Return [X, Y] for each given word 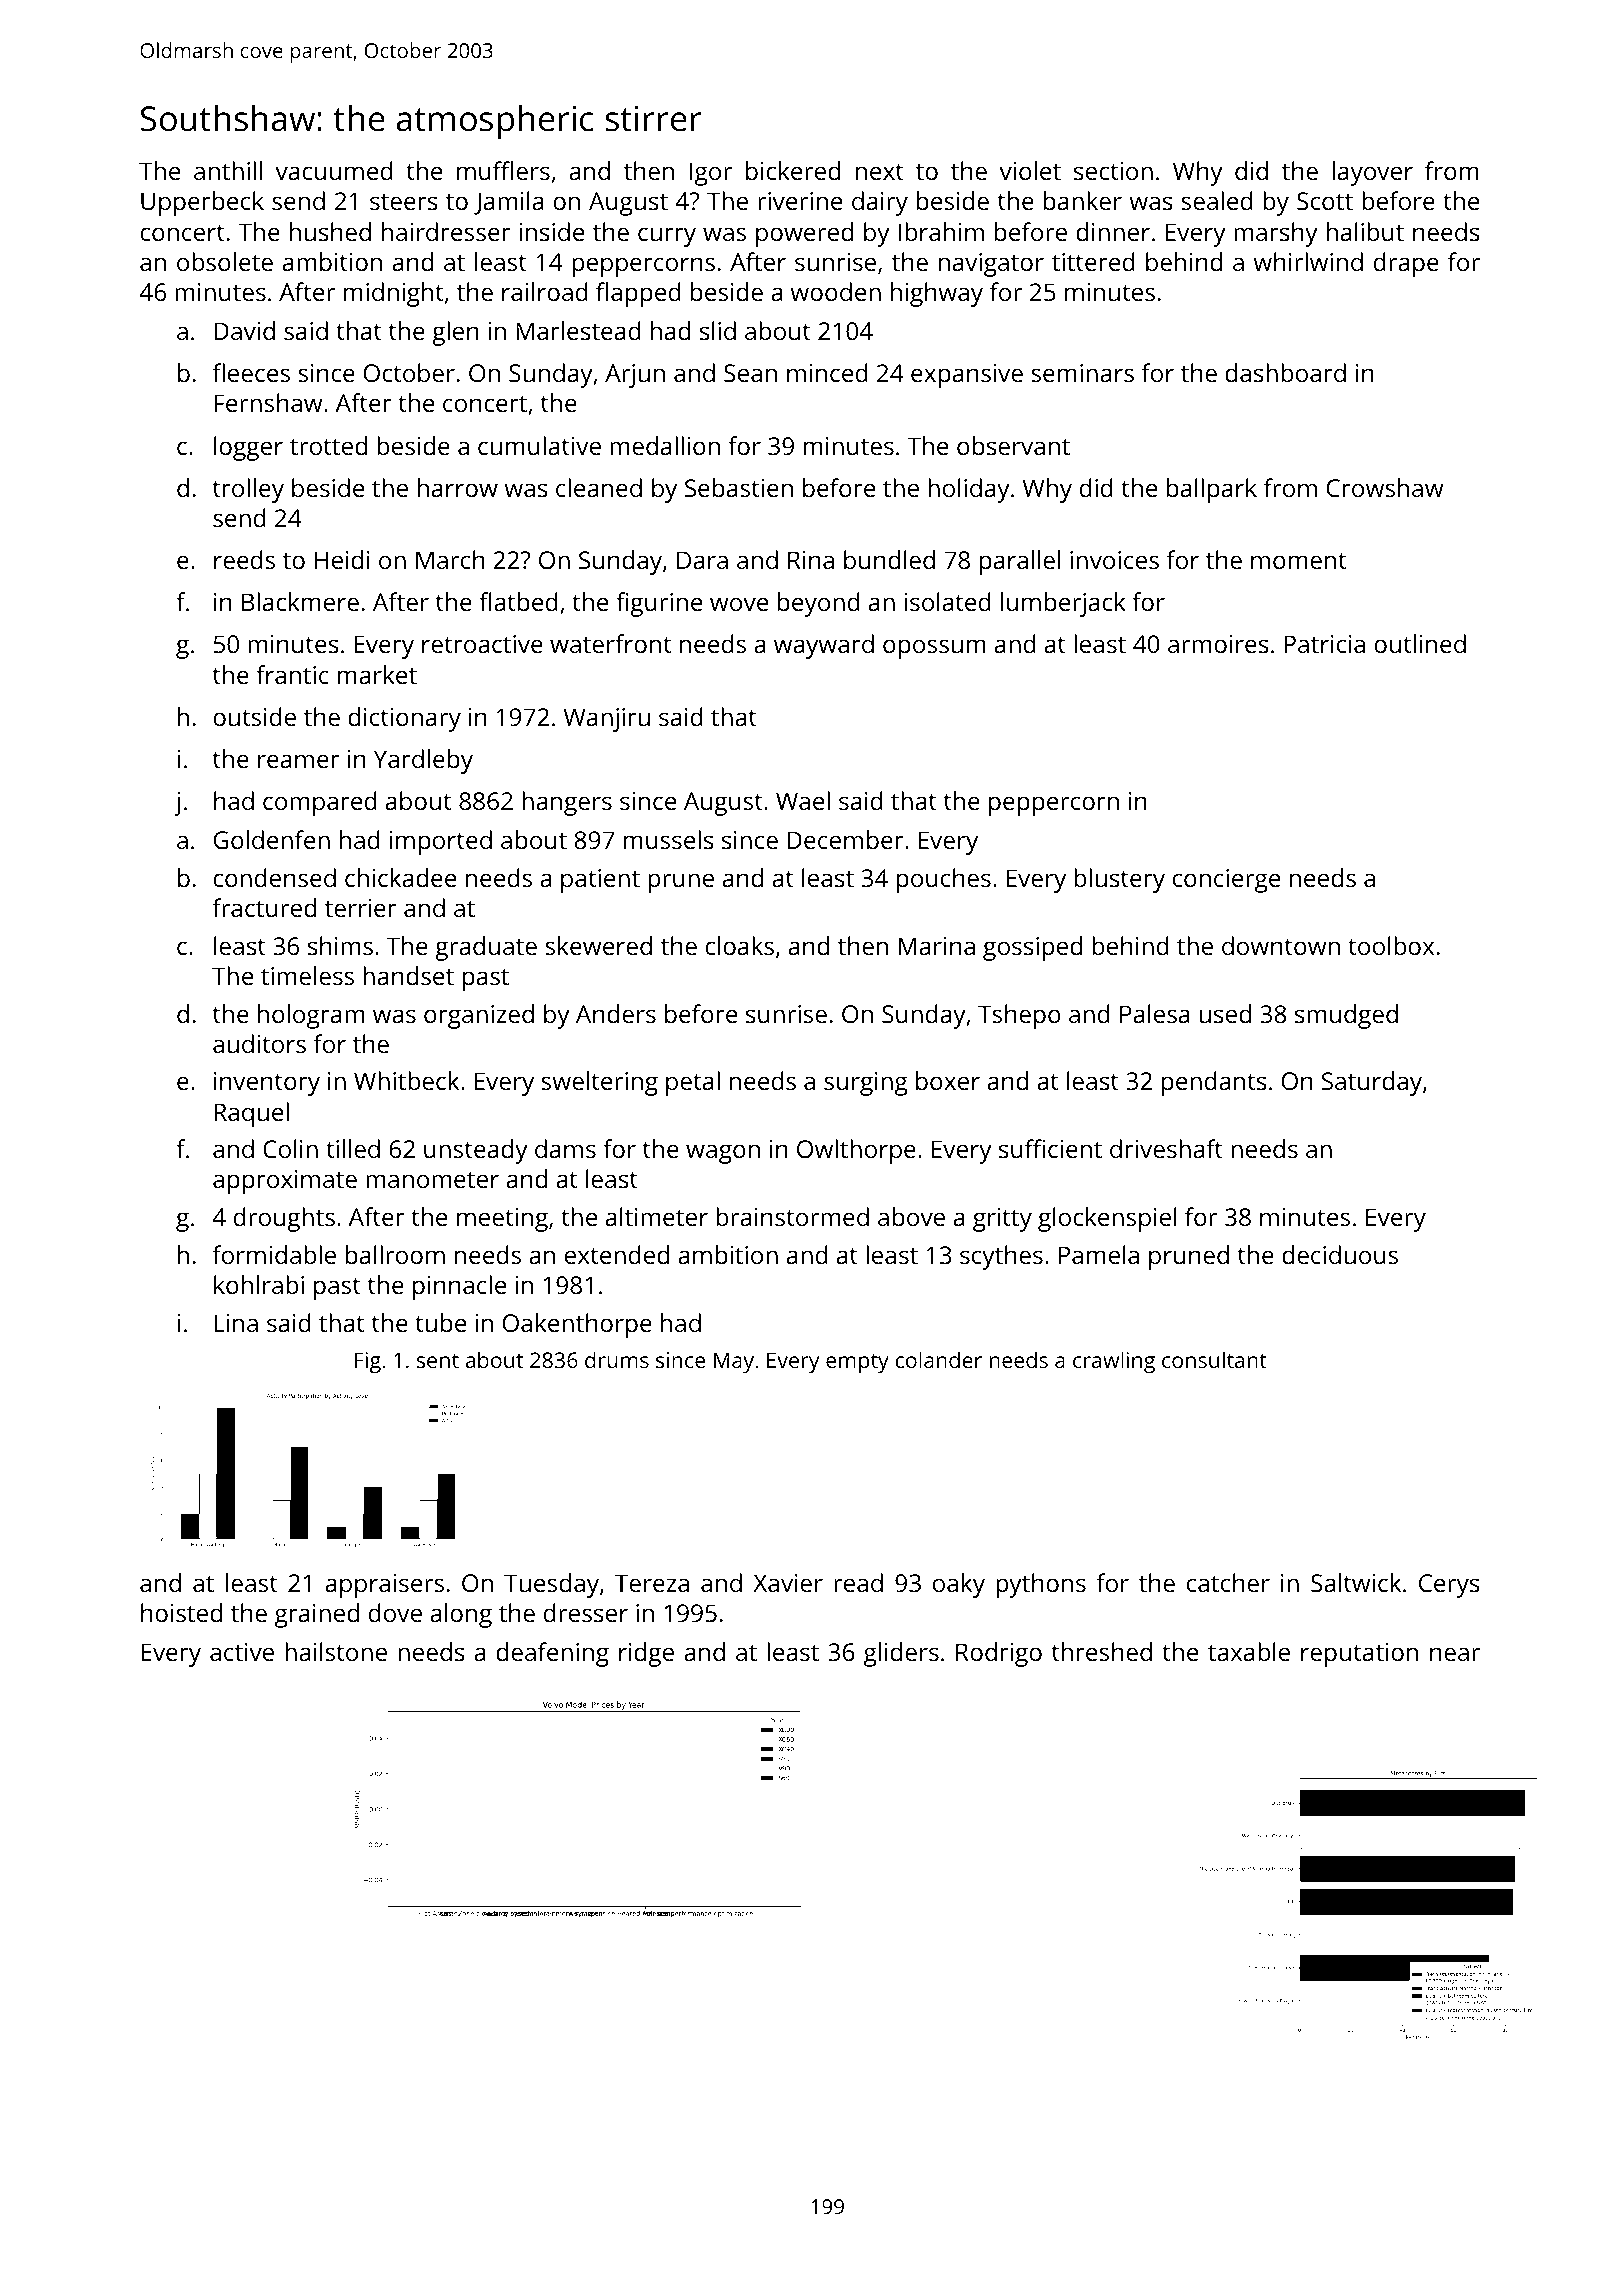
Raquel [251, 1114]
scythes [1001, 1257]
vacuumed [334, 170]
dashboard [1285, 372]
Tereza [652, 1583]
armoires [1218, 644]
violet [1030, 170]
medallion [665, 445]
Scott [1325, 201]
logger [248, 448]
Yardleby [423, 761]
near [1455, 1654]
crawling [1114, 1362]
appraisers [385, 1586]
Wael [803, 800]
